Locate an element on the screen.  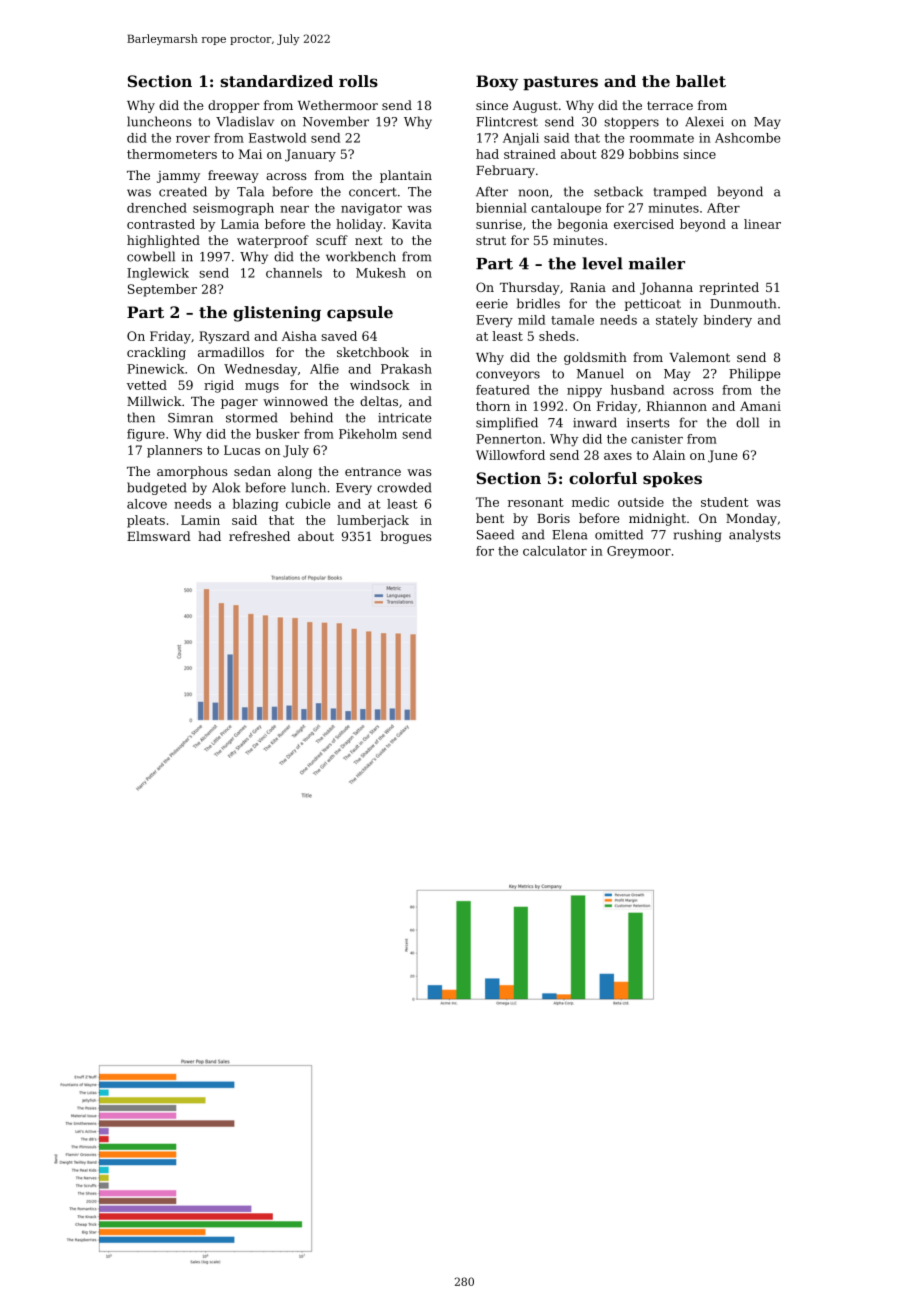
brogues is located at coordinates (406, 537).
